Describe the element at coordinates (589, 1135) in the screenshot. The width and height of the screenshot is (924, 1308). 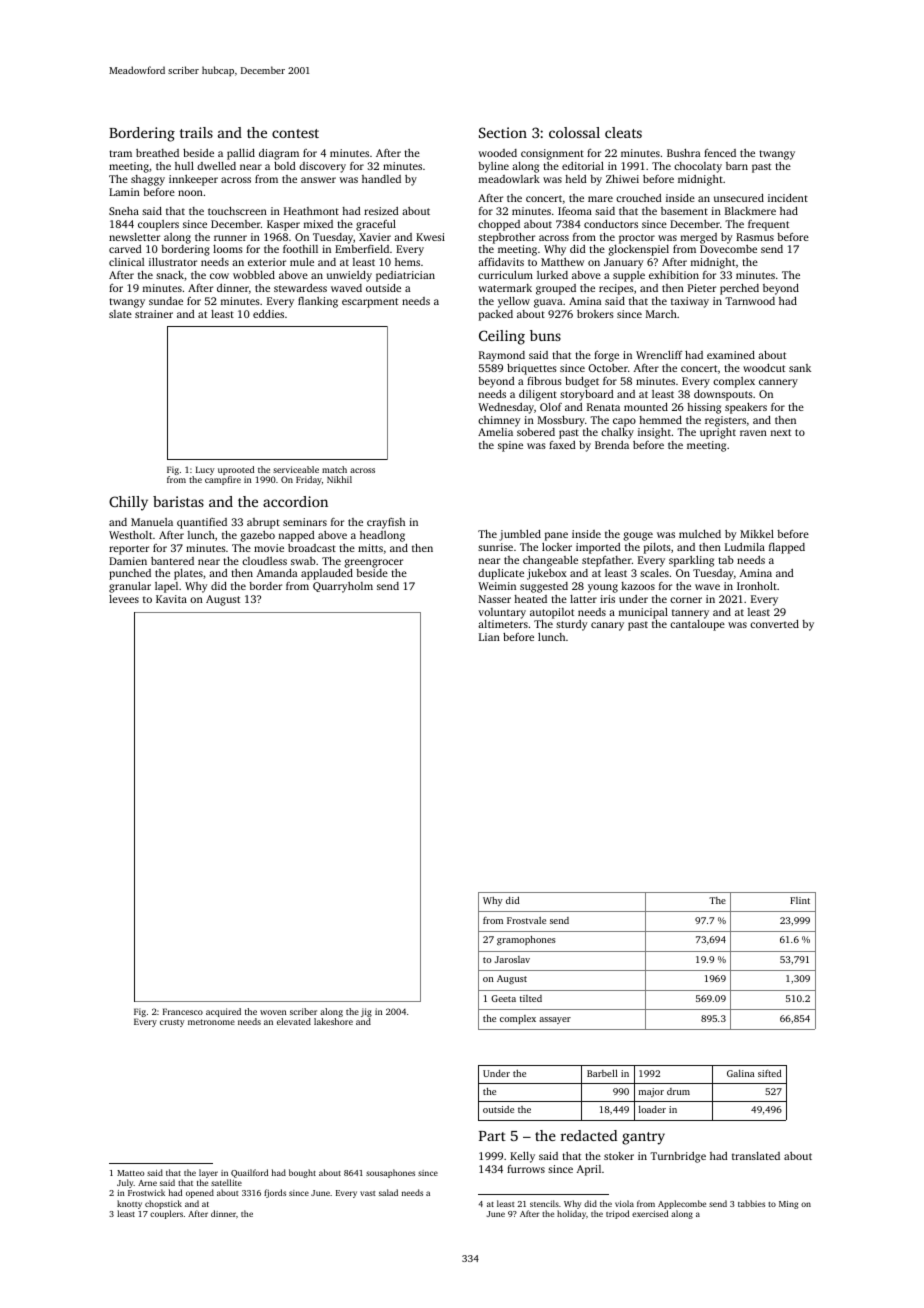
I see `redacted` at that location.
